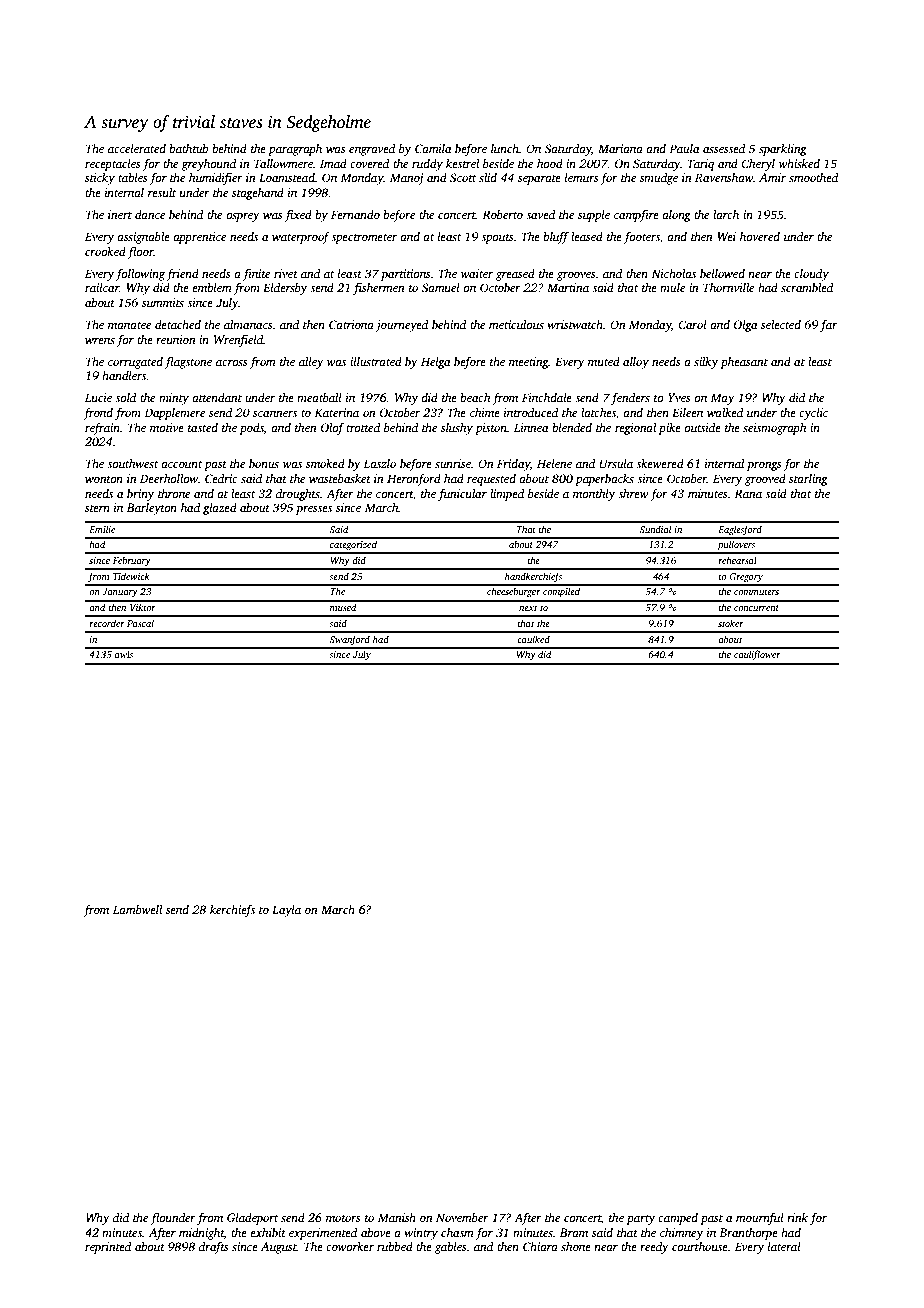 This document has height=1308, width=924. Describe the element at coordinates (256, 274) in the document. I see `finite` at that location.
